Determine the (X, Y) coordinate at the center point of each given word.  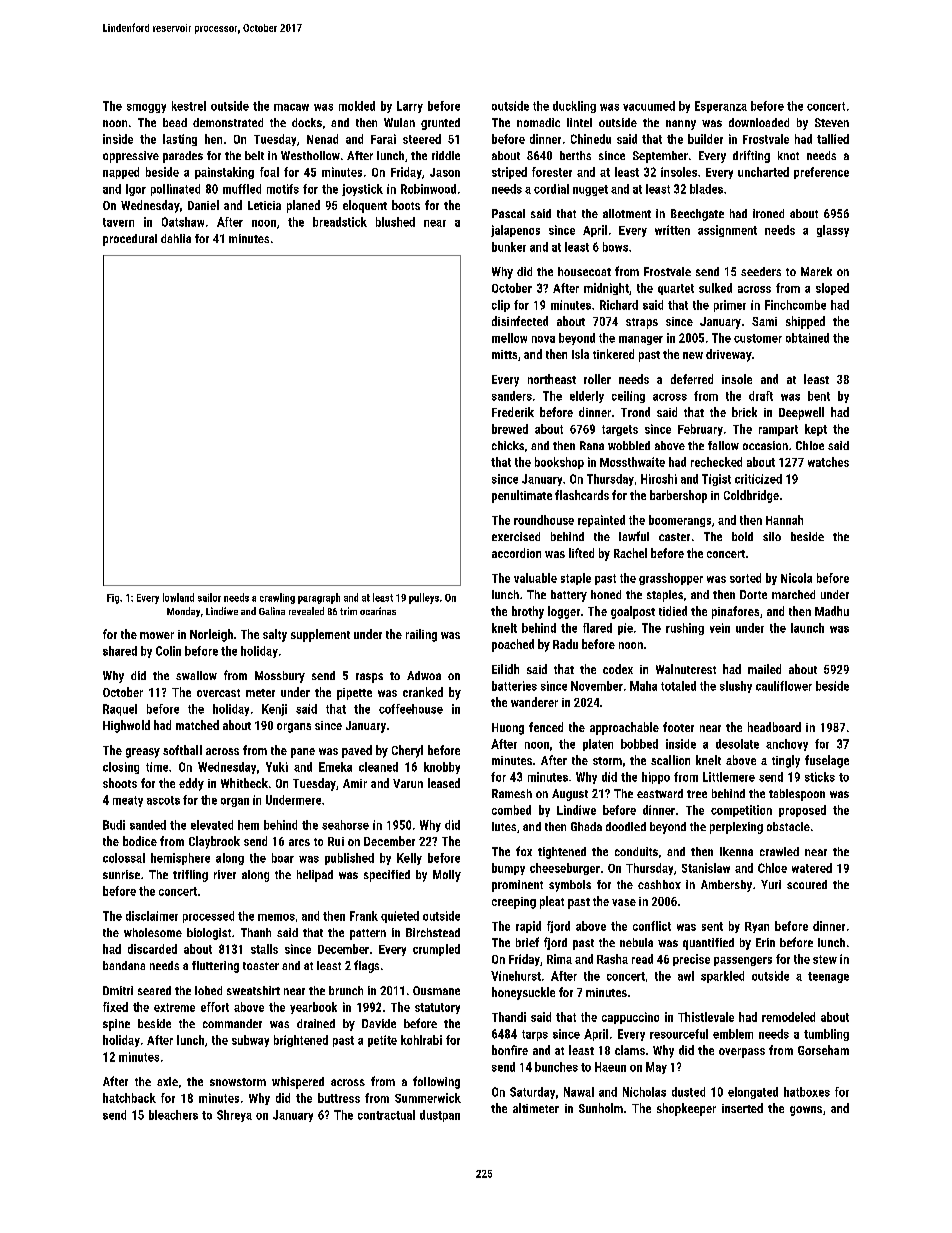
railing (421, 635)
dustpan (440, 1116)
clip (501, 306)
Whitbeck (244, 783)
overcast (218, 693)
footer (678, 727)
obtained (807, 338)
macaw (291, 107)
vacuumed (649, 106)
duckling (574, 107)
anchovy (787, 745)
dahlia (176, 238)
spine (116, 1025)
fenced (546, 727)
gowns (806, 1111)
